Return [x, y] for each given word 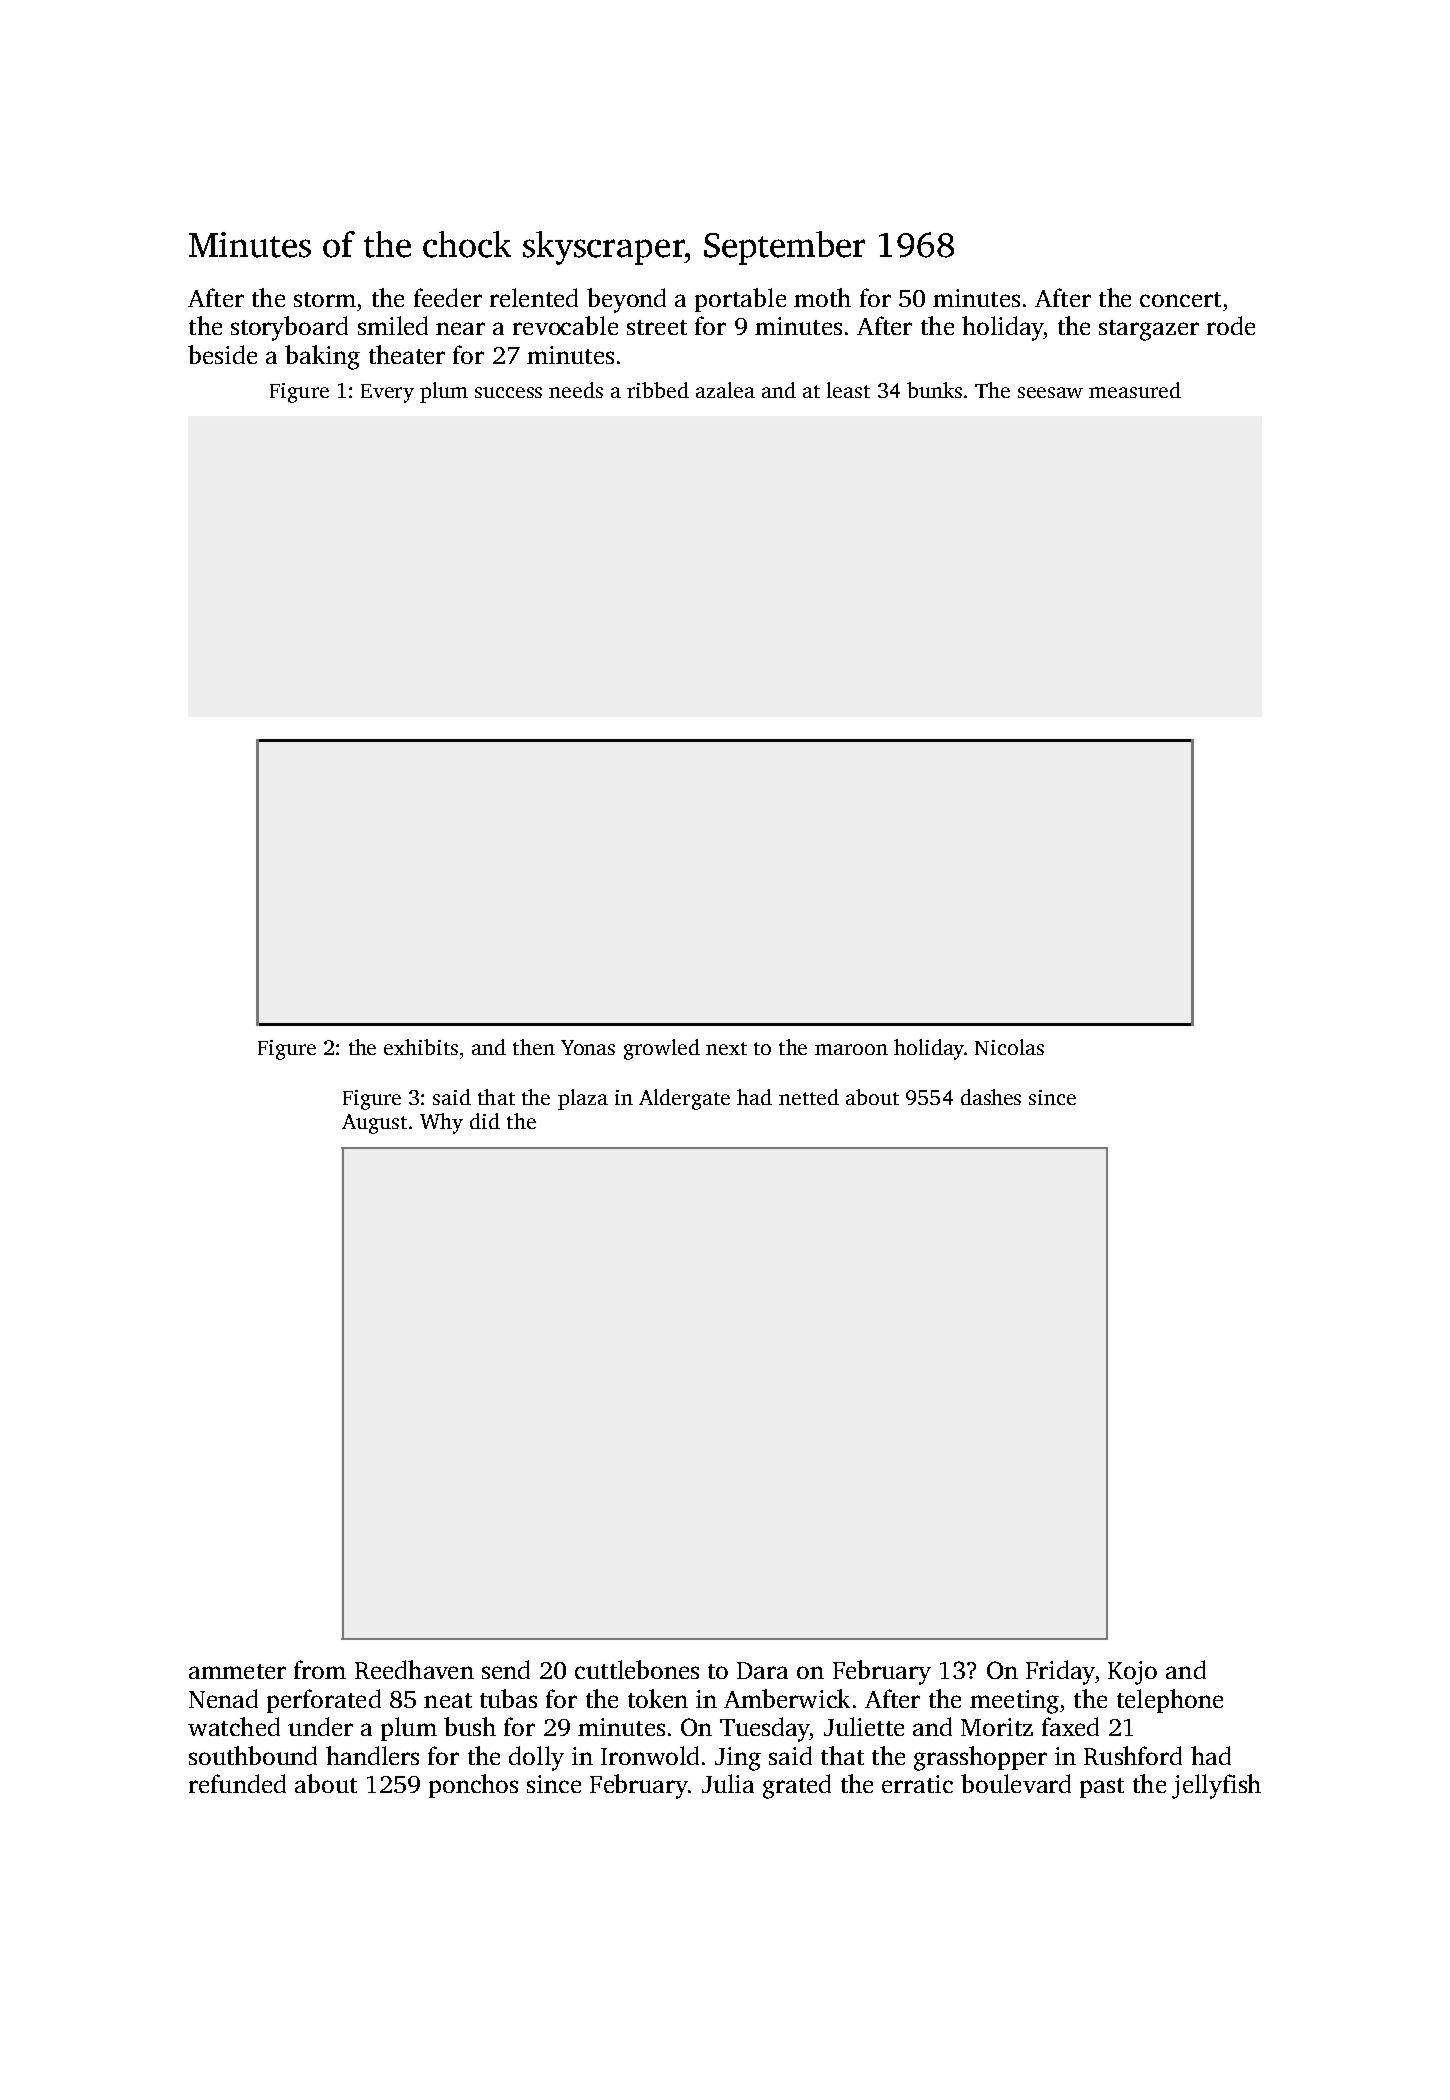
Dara [762, 1670]
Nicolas [1009, 1047]
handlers [372, 1755]
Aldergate [684, 1099]
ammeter [237, 1671]
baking [322, 357]
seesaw [1050, 392]
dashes [991, 1097]
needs [576, 390]
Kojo [1132, 1673]
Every [387, 393]
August [374, 1124]
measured [1135, 390]
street [657, 327]
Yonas [588, 1047]
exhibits [421, 1047]
